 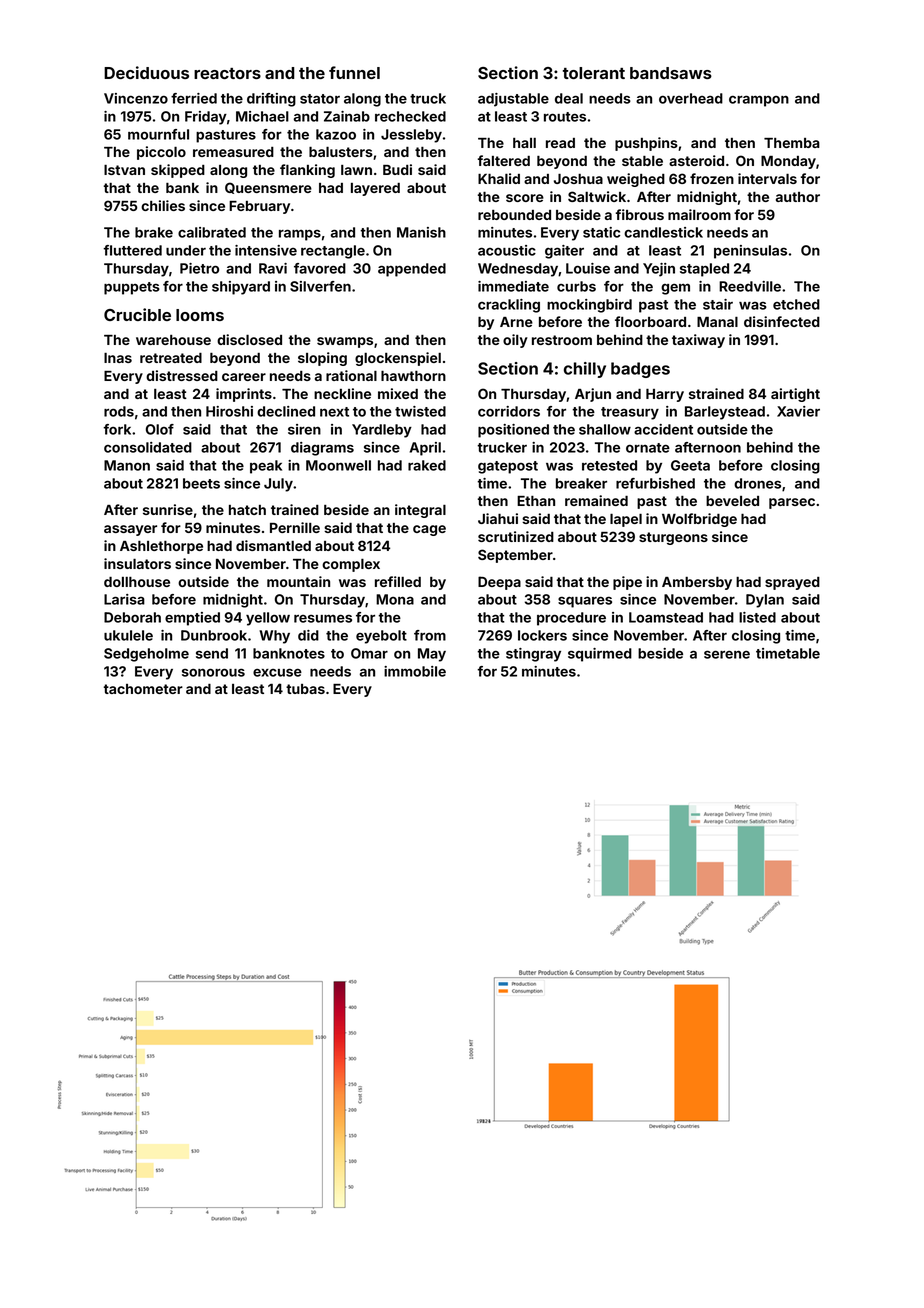 I want to click on Hiroshi, so click(x=229, y=411).
